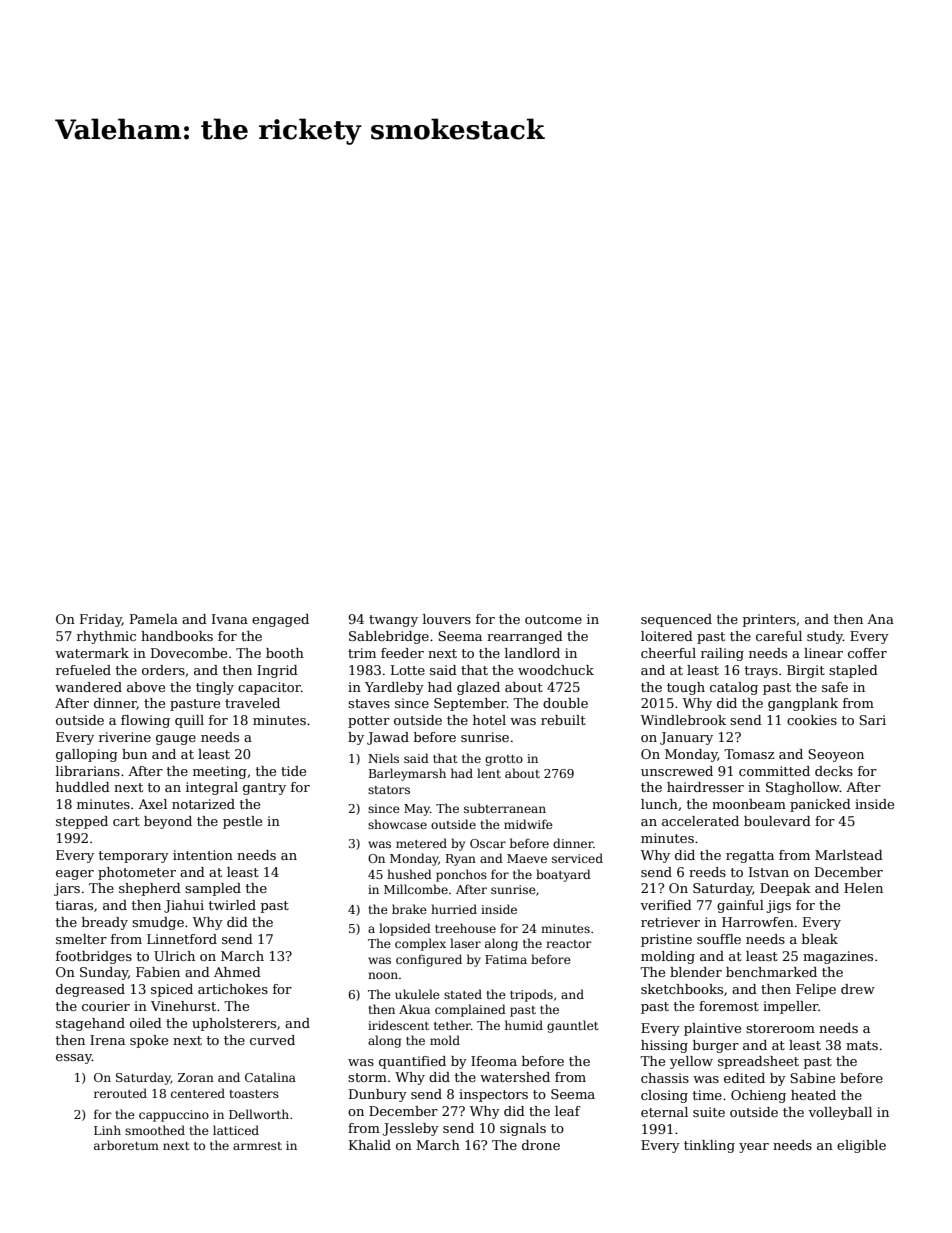 This screenshot has width=952, height=1233. Describe the element at coordinates (257, 1146) in the screenshot. I see `armrest` at that location.
